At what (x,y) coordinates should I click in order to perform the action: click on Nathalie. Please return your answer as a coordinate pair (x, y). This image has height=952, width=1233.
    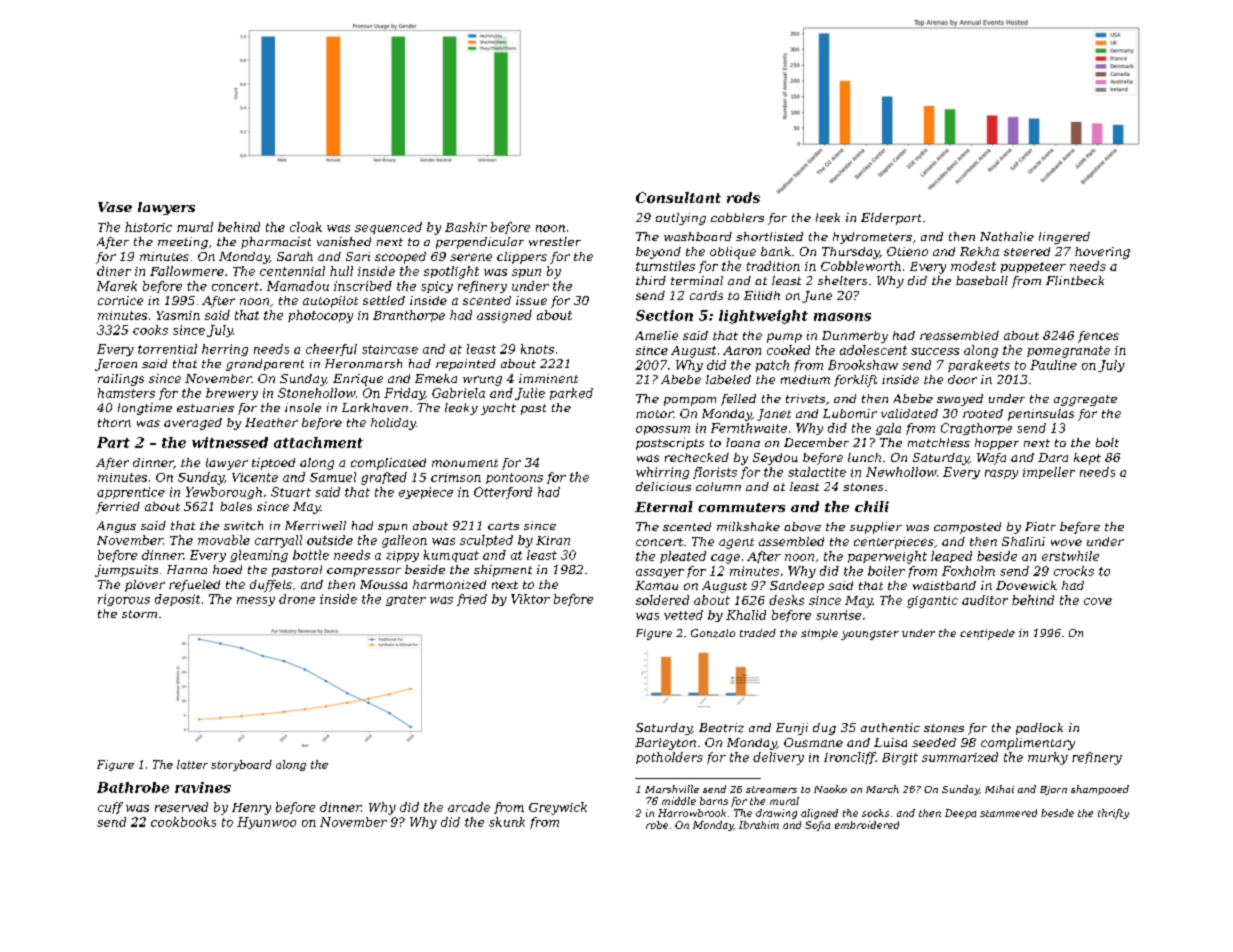
    Looking at the image, I should click on (1007, 236).
